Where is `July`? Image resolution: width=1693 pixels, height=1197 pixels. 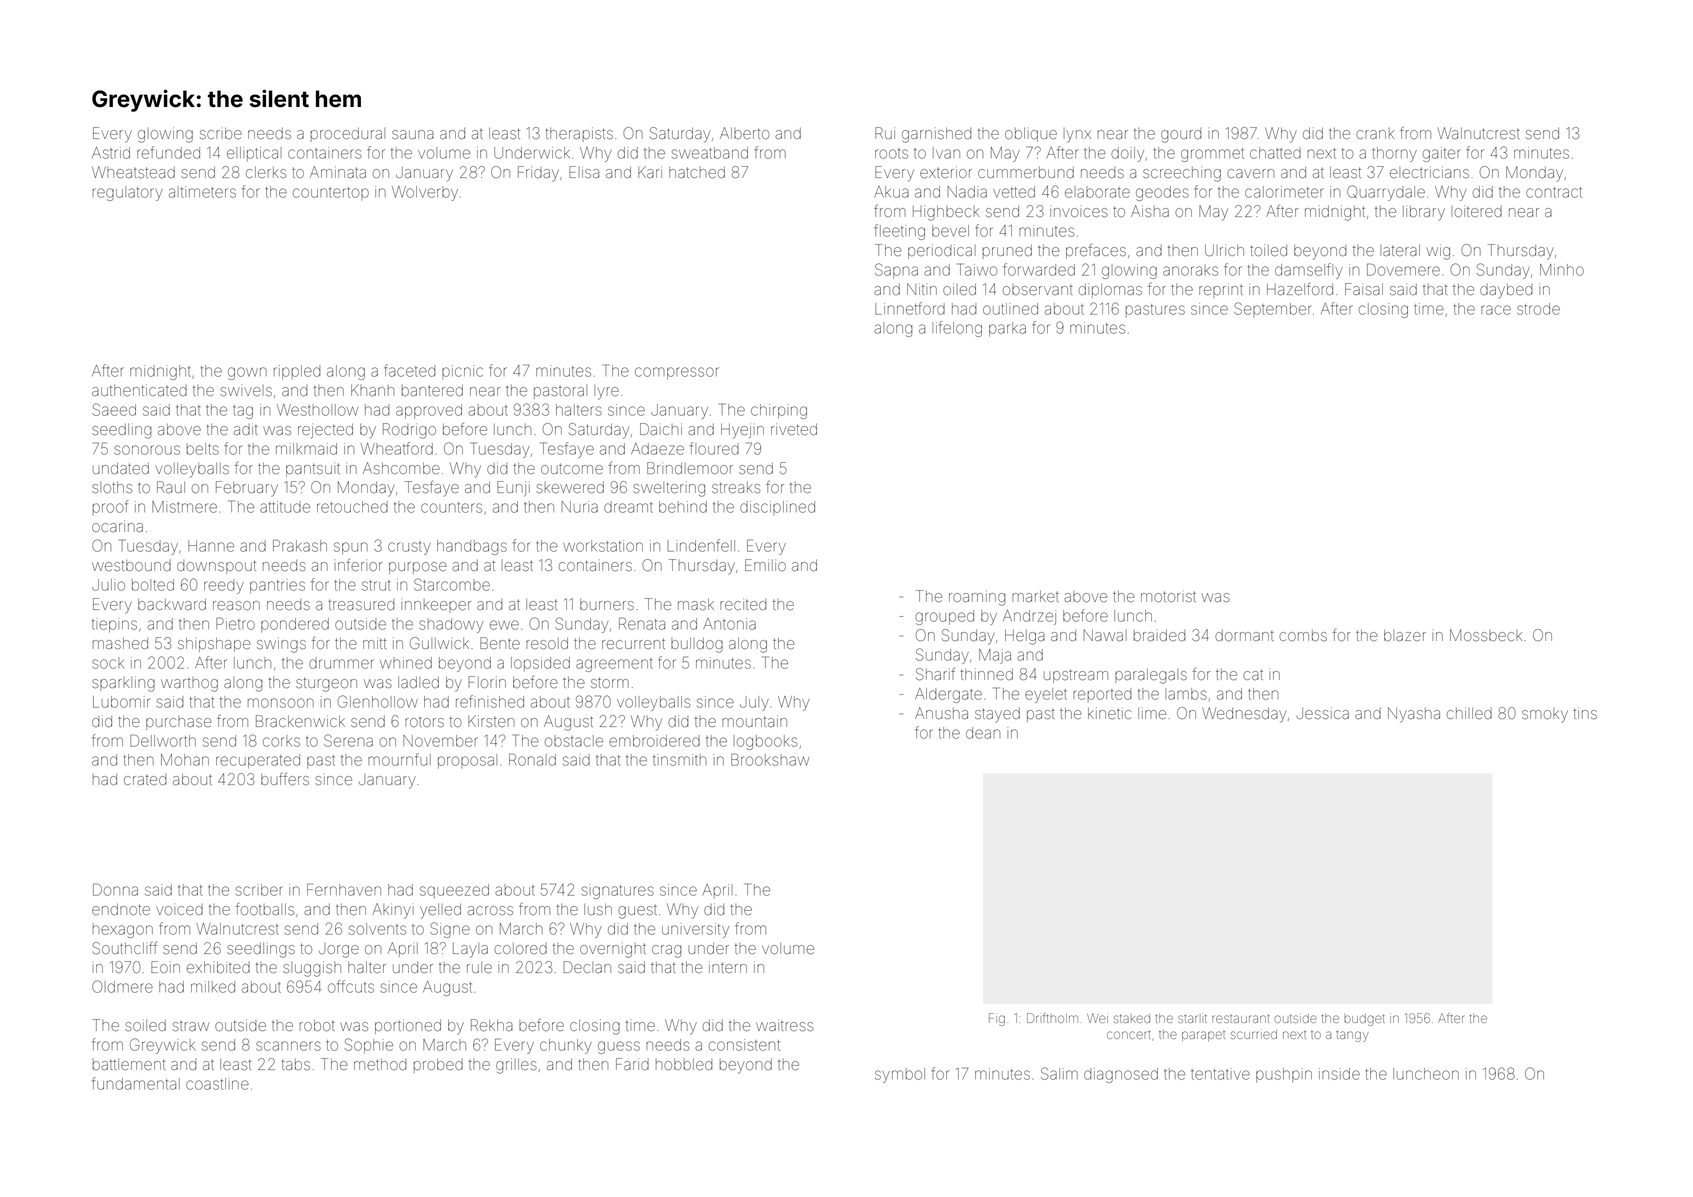 July is located at coordinates (754, 703).
